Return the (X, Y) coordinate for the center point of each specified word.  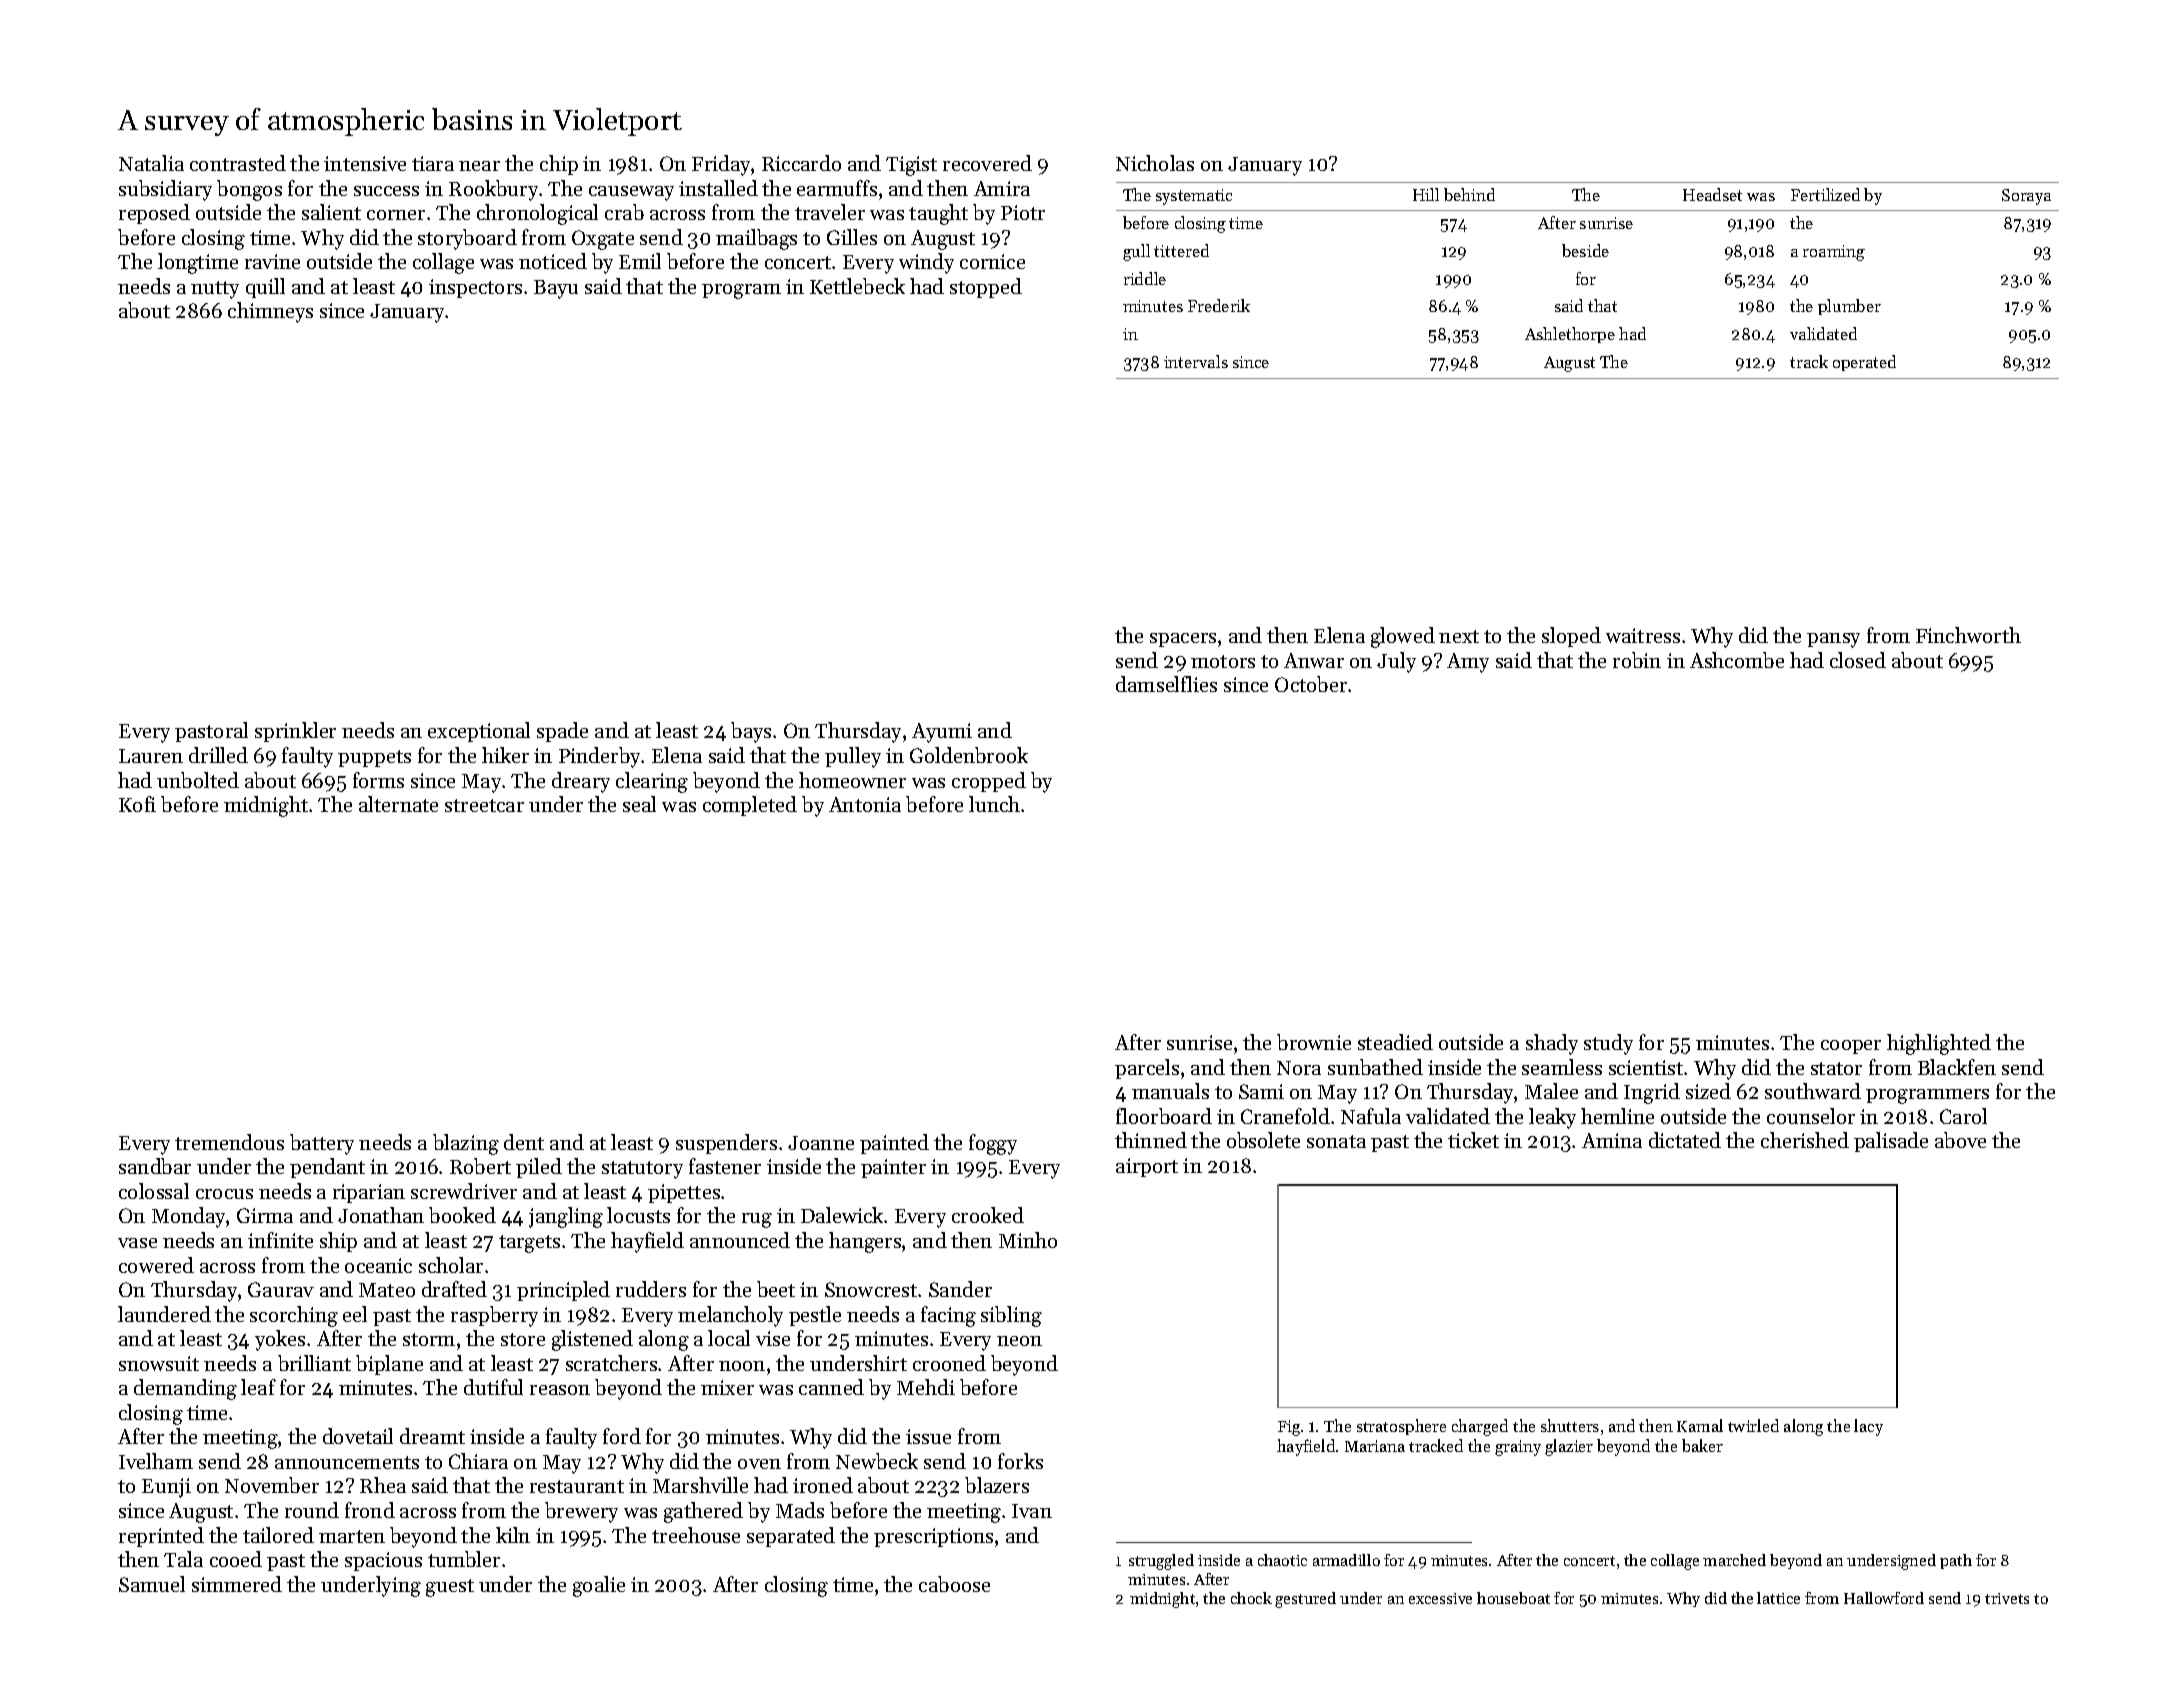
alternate (398, 804)
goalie (599, 1586)
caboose (954, 1584)
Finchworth (1968, 635)
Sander (960, 1289)
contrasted (238, 163)
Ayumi (942, 733)
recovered (987, 163)
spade (562, 732)
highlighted (1939, 1044)
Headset (1712, 194)
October (1311, 684)
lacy (1868, 1427)
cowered (156, 1265)
